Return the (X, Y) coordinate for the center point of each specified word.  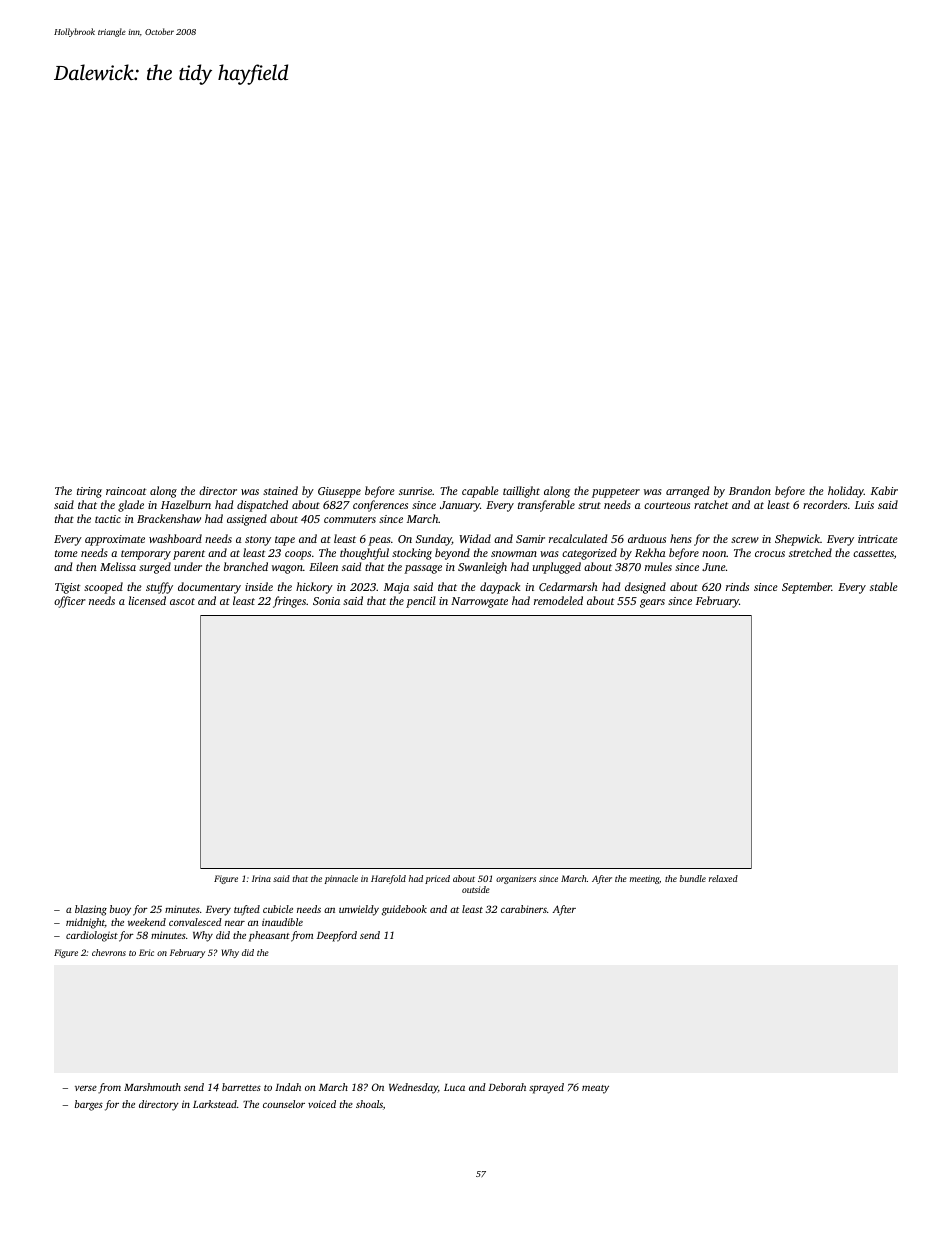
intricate (878, 539)
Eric (146, 952)
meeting (645, 879)
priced (437, 879)
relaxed (723, 878)
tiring (89, 492)
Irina (261, 878)
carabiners (524, 909)
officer (70, 602)
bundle (693, 878)
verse (86, 1088)
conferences (380, 506)
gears (652, 603)
